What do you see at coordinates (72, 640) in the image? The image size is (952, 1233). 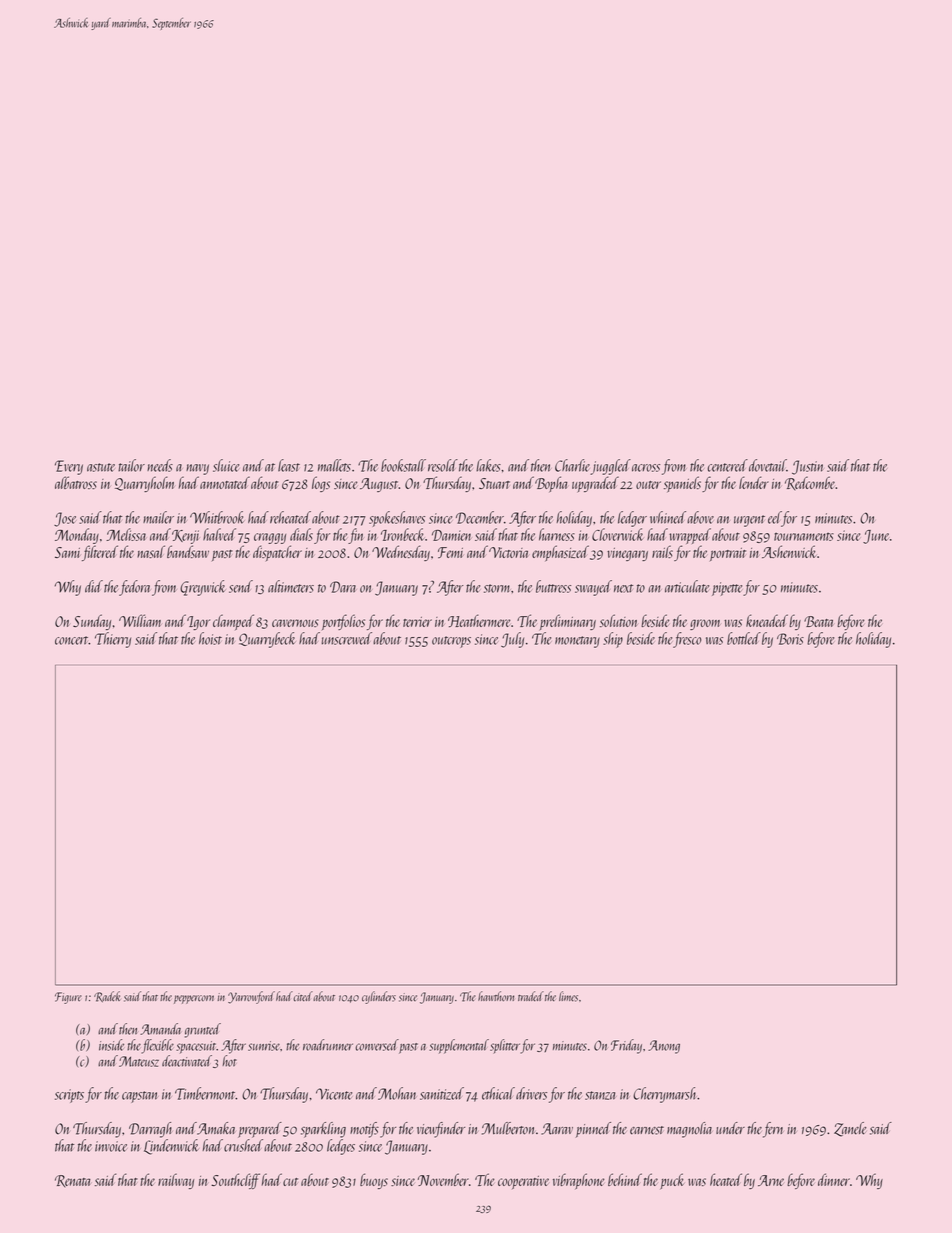 I see `concert` at bounding box center [72, 640].
